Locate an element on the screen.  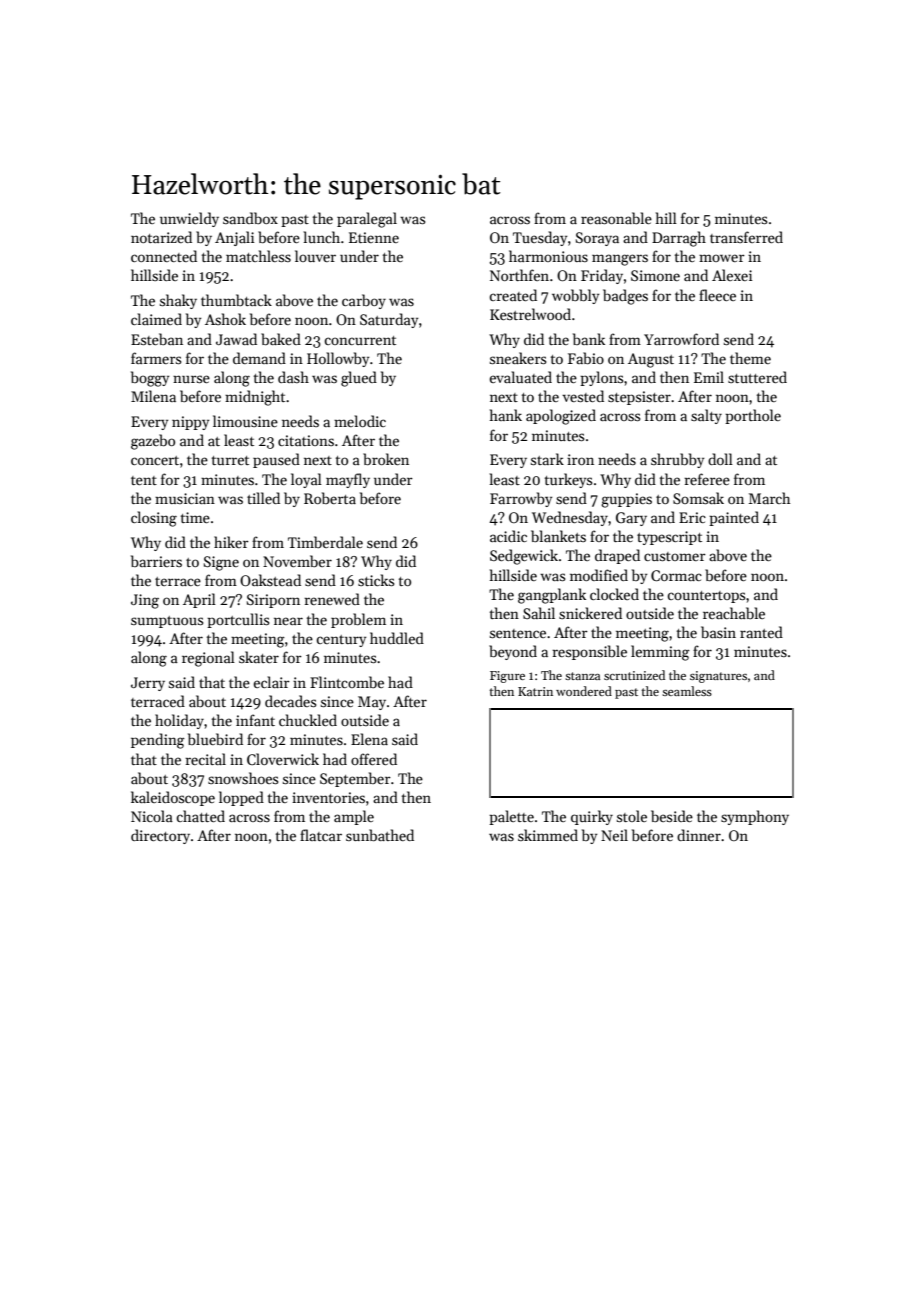
stepsister is located at coordinates (639, 398).
